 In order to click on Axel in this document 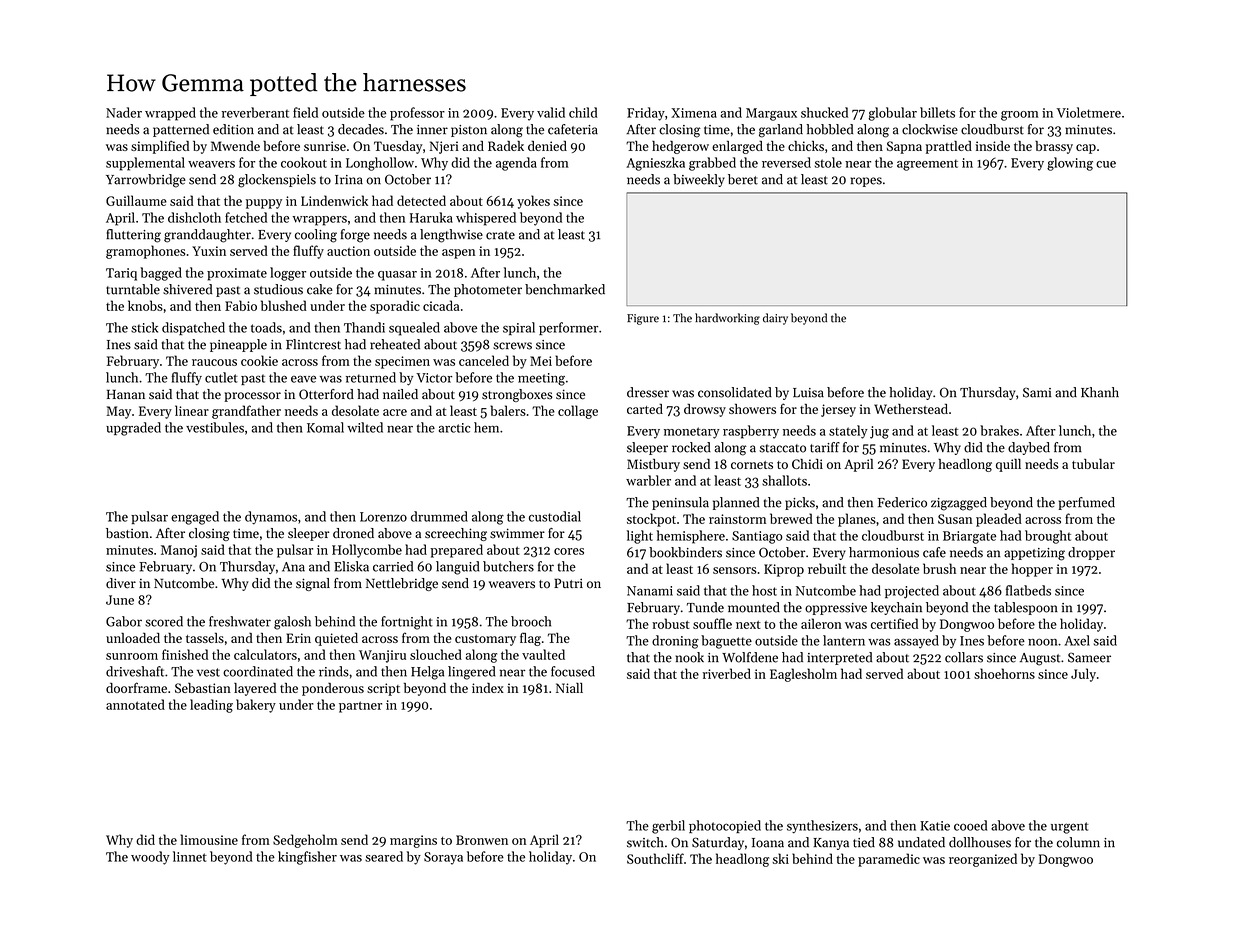, I will do `click(1077, 640)`.
